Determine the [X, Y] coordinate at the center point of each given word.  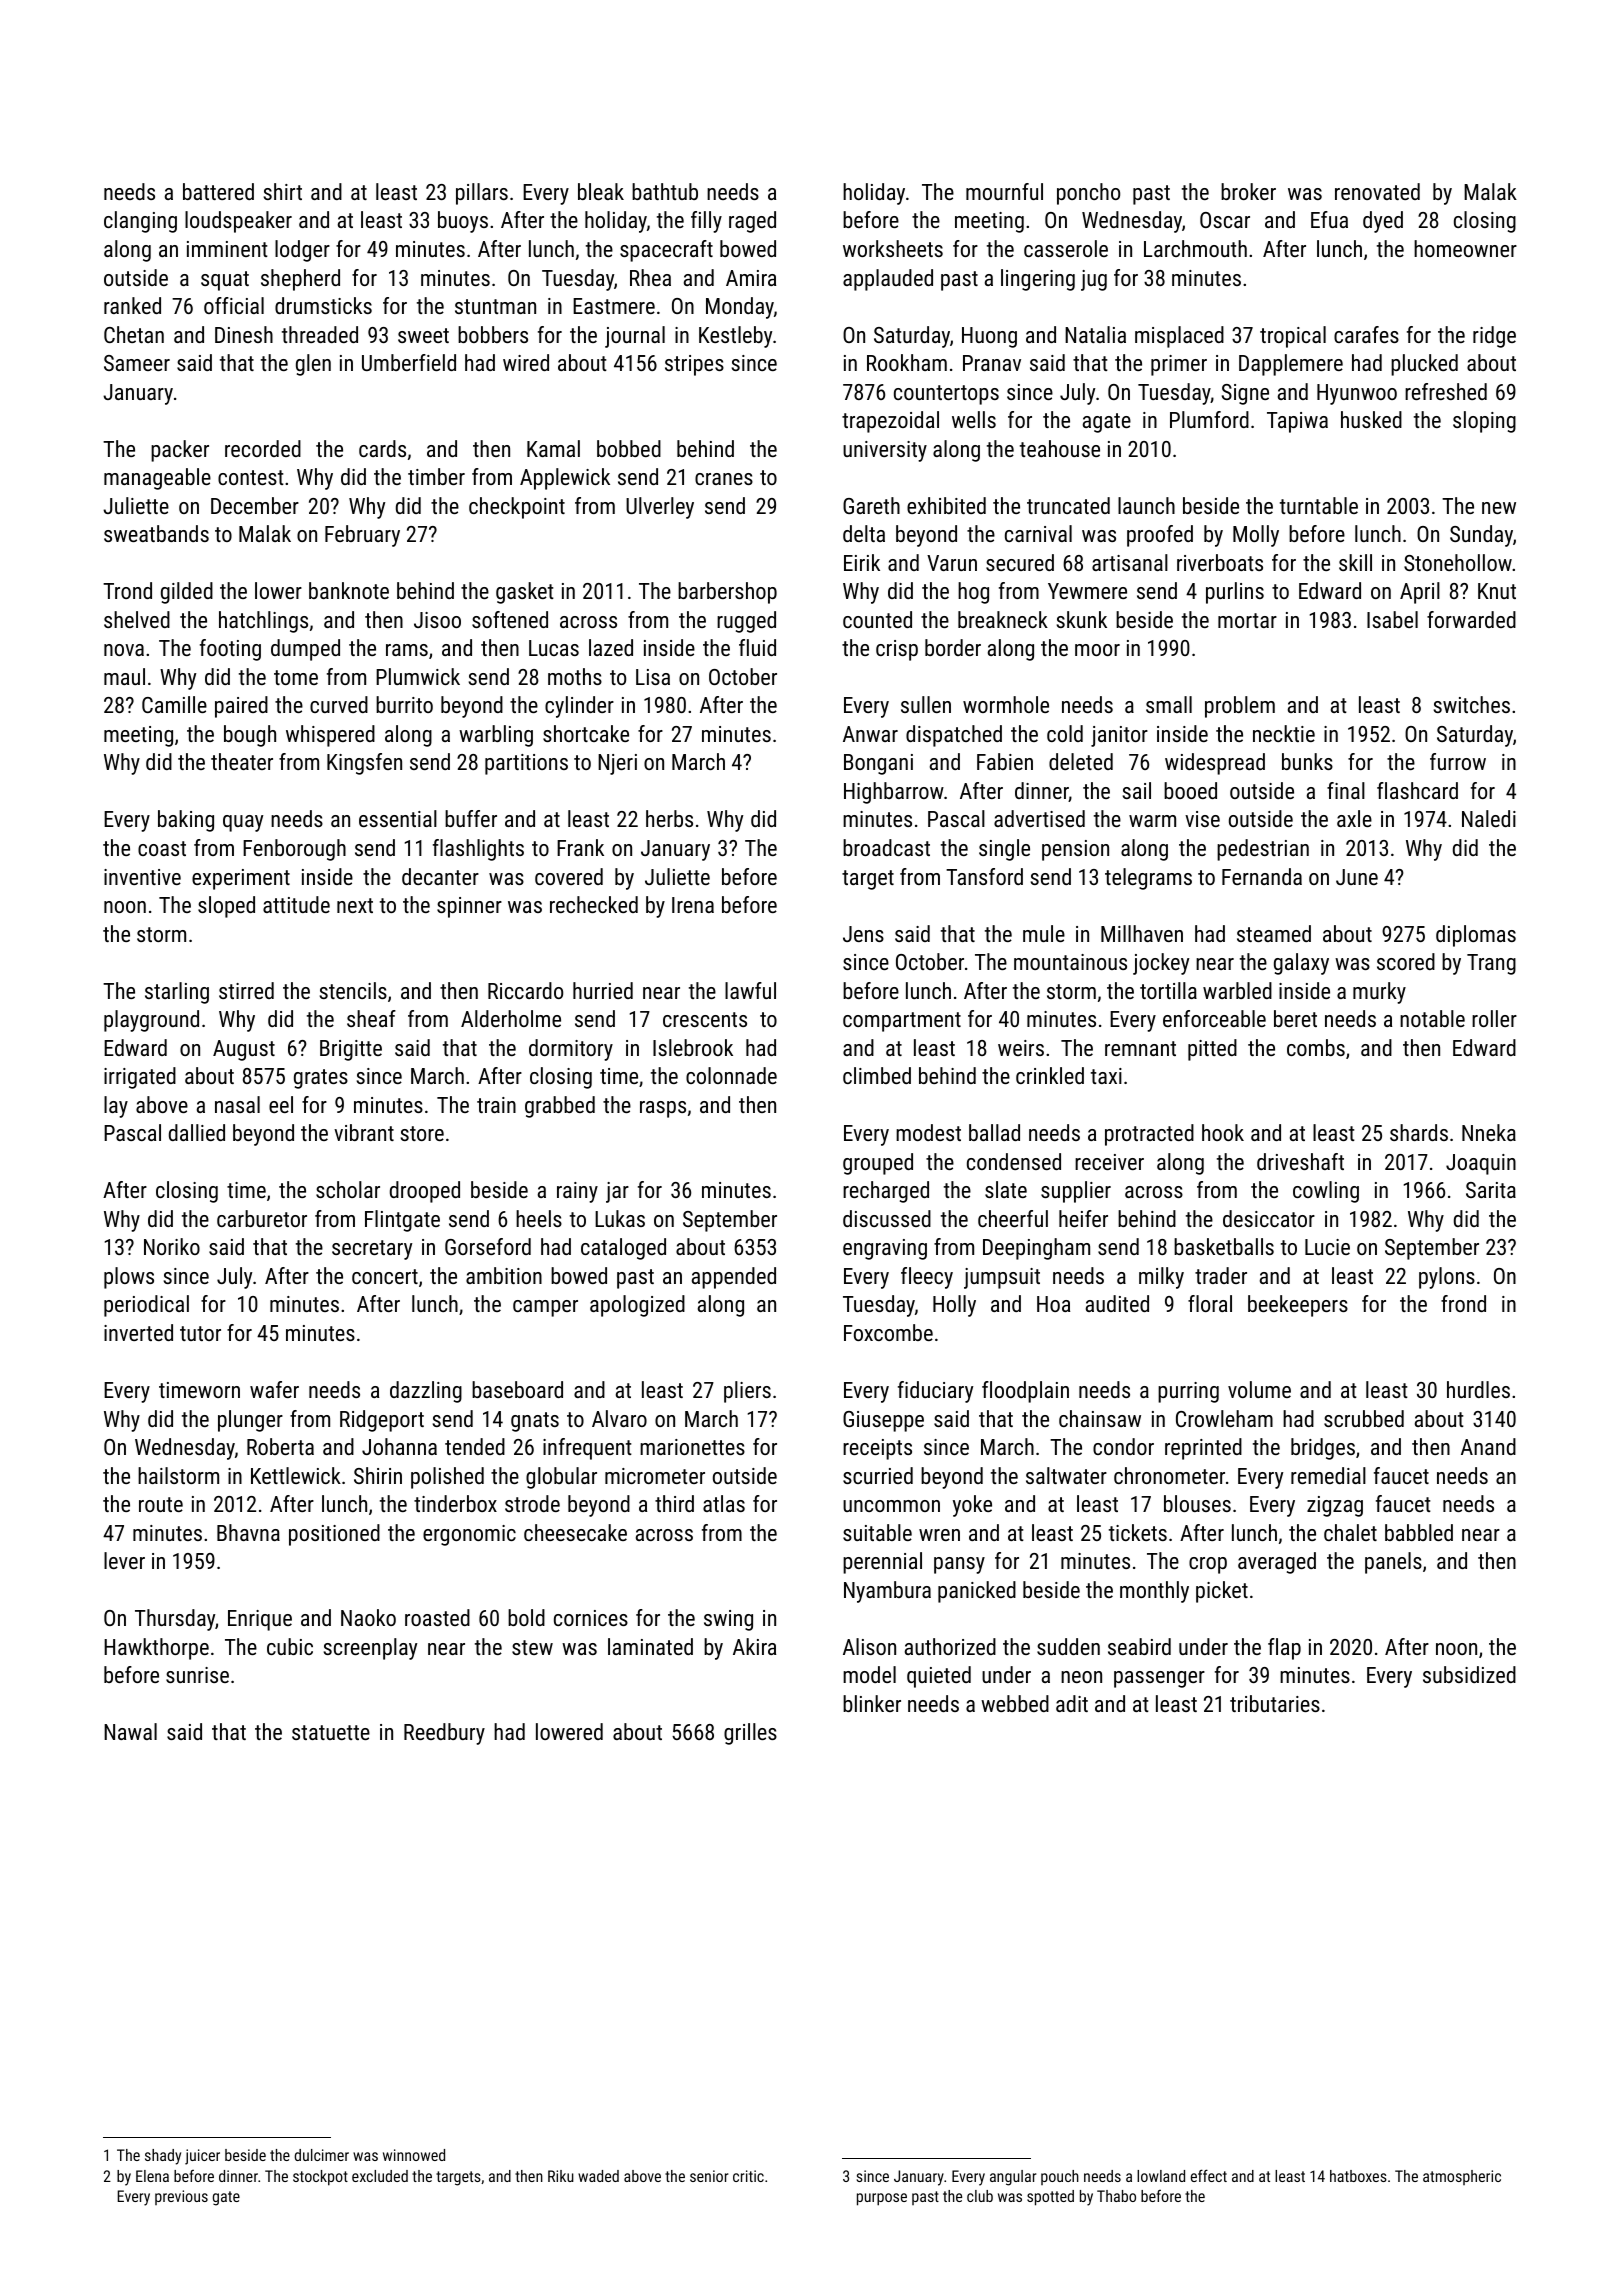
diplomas [1476, 936]
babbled [1419, 1532]
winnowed [414, 2155]
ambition [504, 1275]
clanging [140, 222]
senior [709, 2176]
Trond [127, 590]
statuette [331, 1732]
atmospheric [1462, 2177]
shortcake [586, 733]
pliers [747, 1392]
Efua [1329, 219]
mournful [1004, 191]
